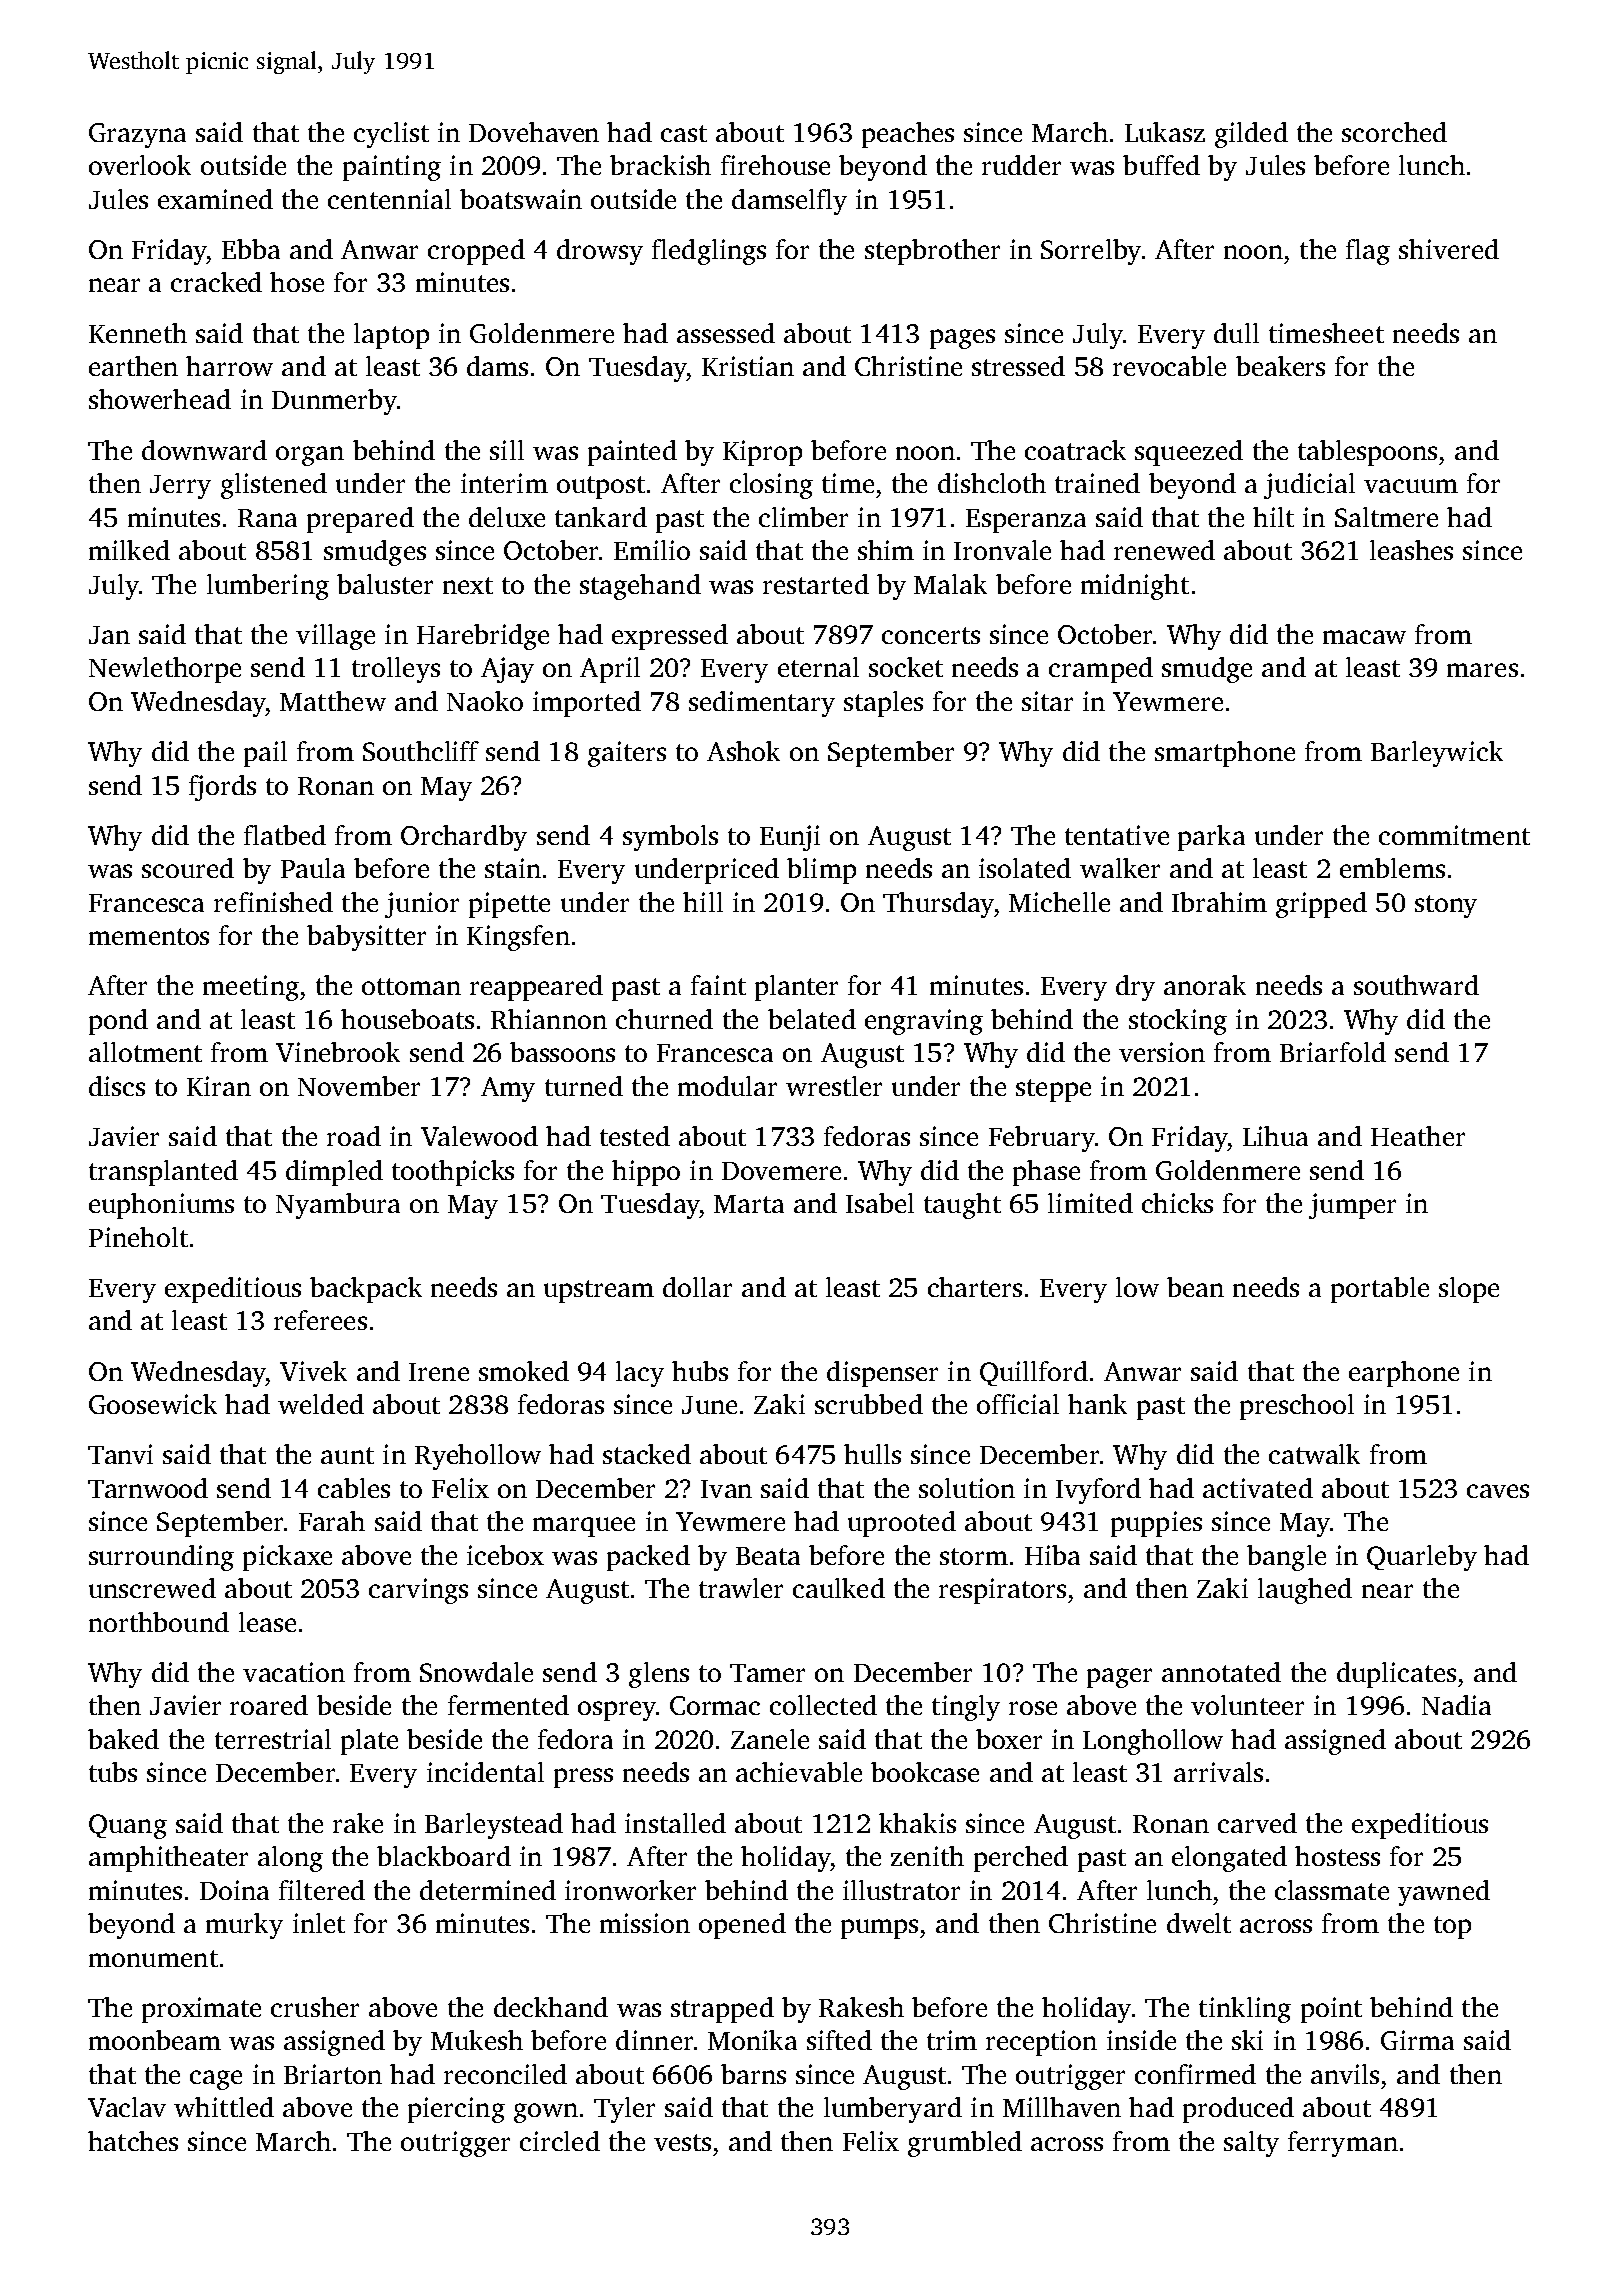 This document has width=1620, height=2292. I want to click on commitment, so click(1454, 835).
